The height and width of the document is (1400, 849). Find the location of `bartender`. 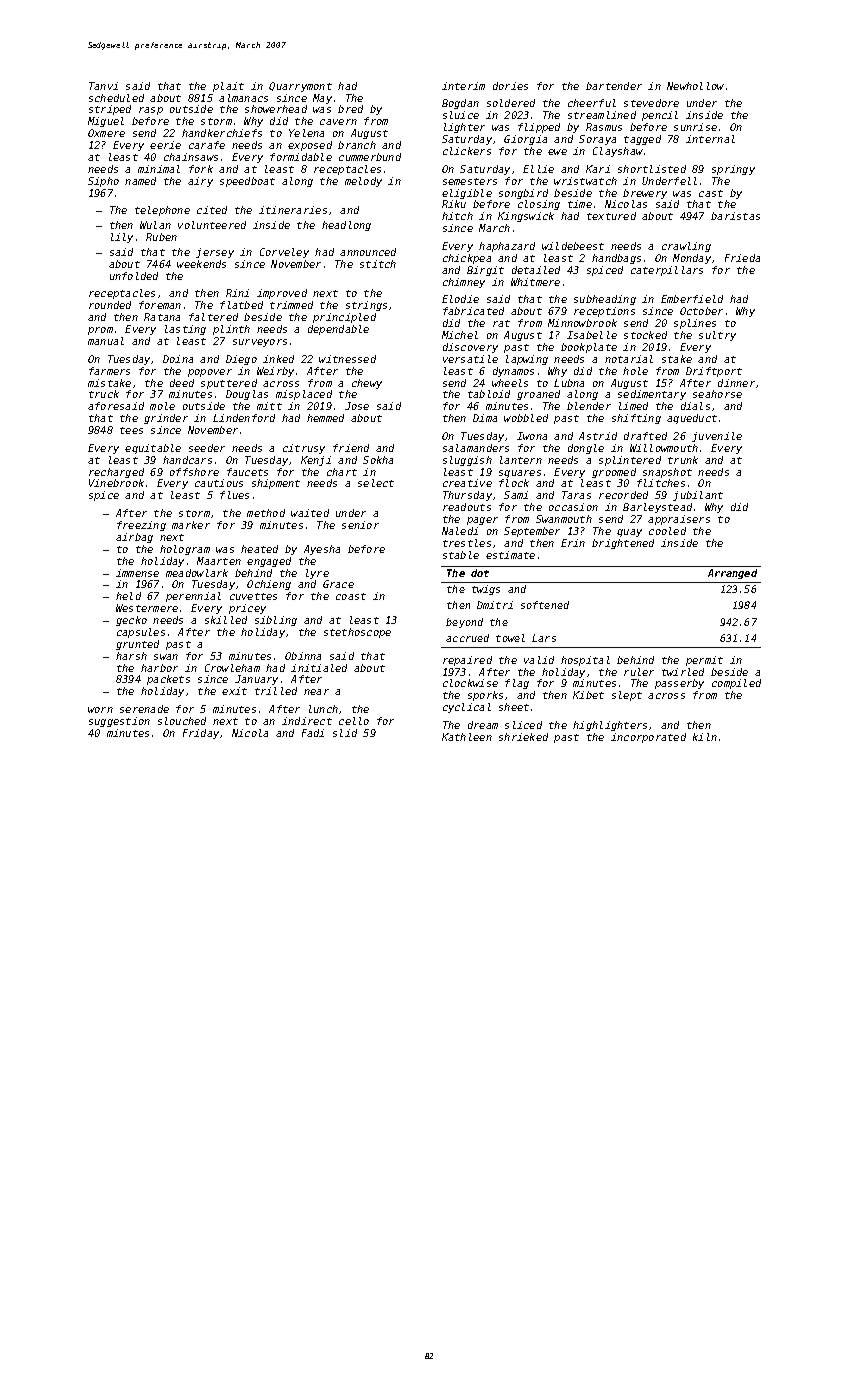

bartender is located at coordinates (614, 86).
